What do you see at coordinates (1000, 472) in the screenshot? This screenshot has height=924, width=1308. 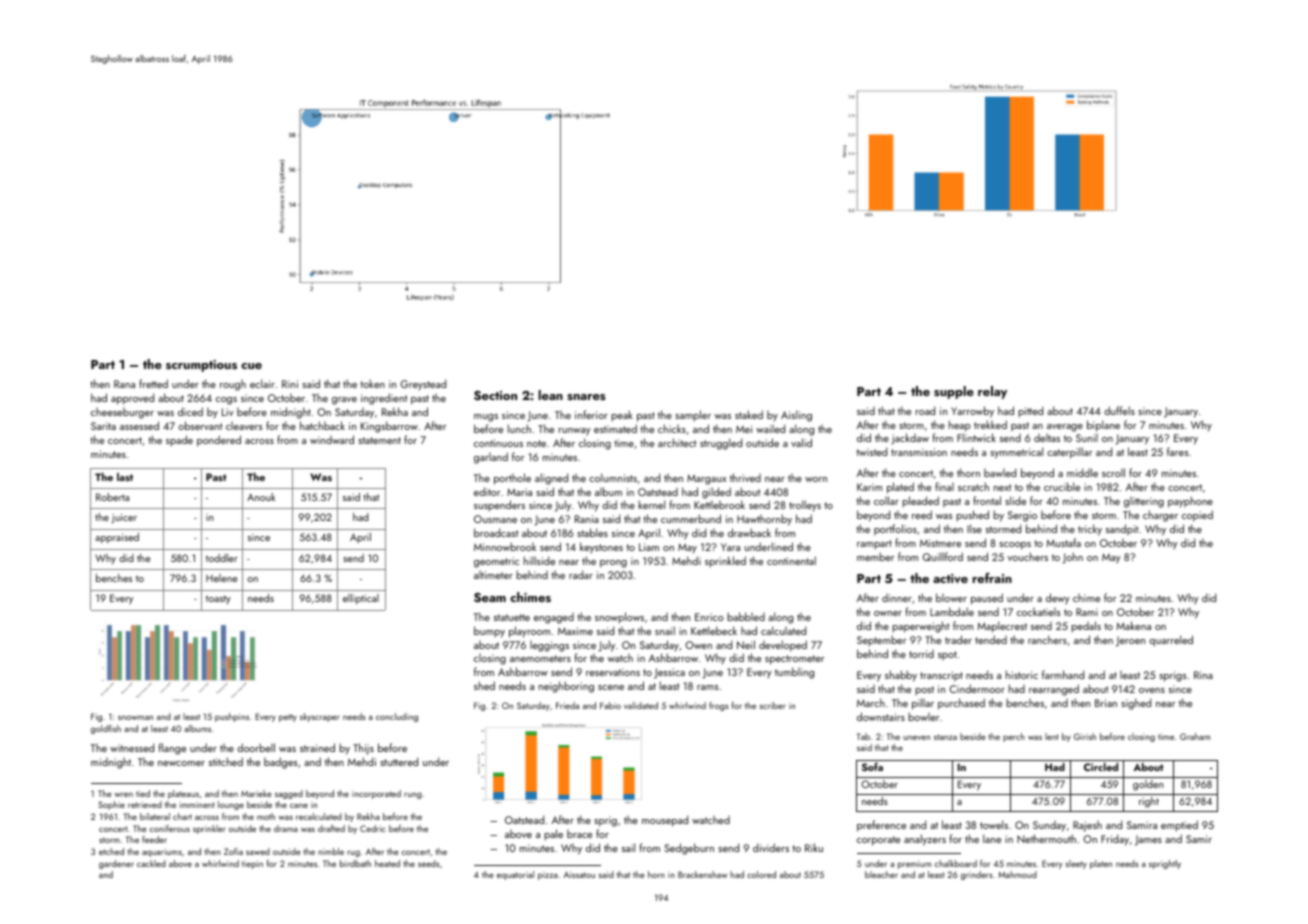 I see `bawled` at bounding box center [1000, 472].
